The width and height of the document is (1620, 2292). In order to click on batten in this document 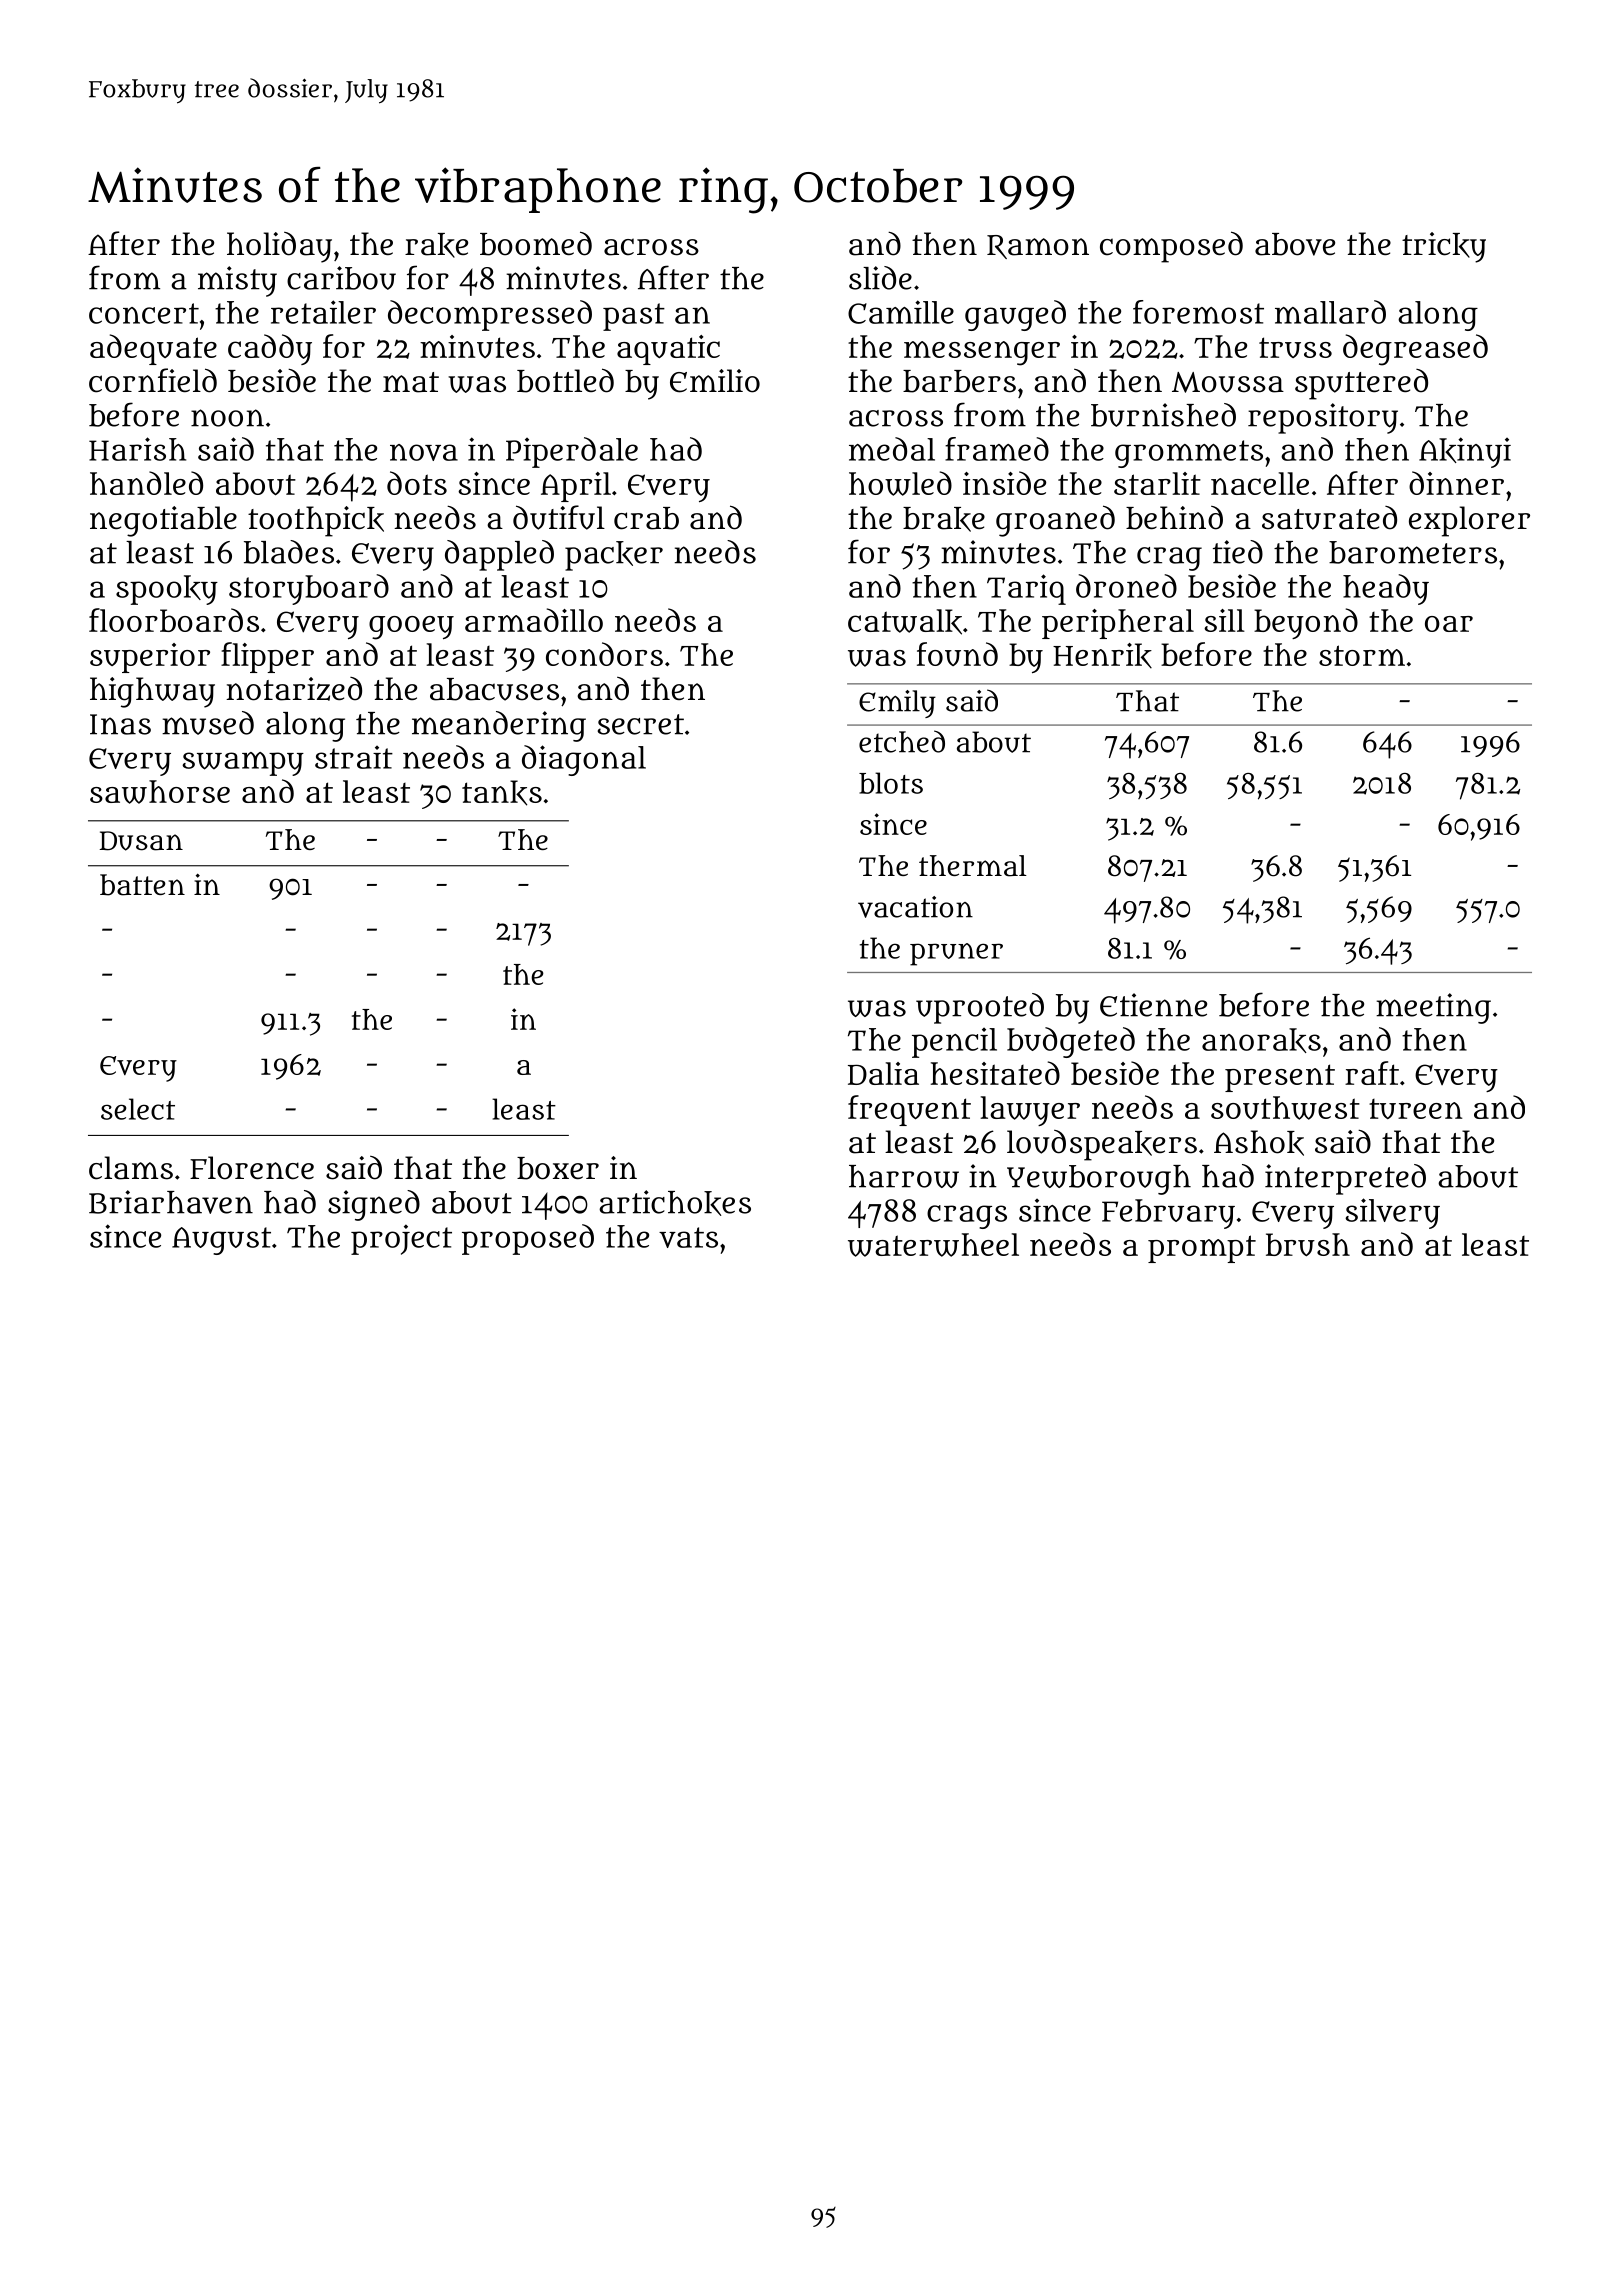, I will do `click(142, 885)`.
